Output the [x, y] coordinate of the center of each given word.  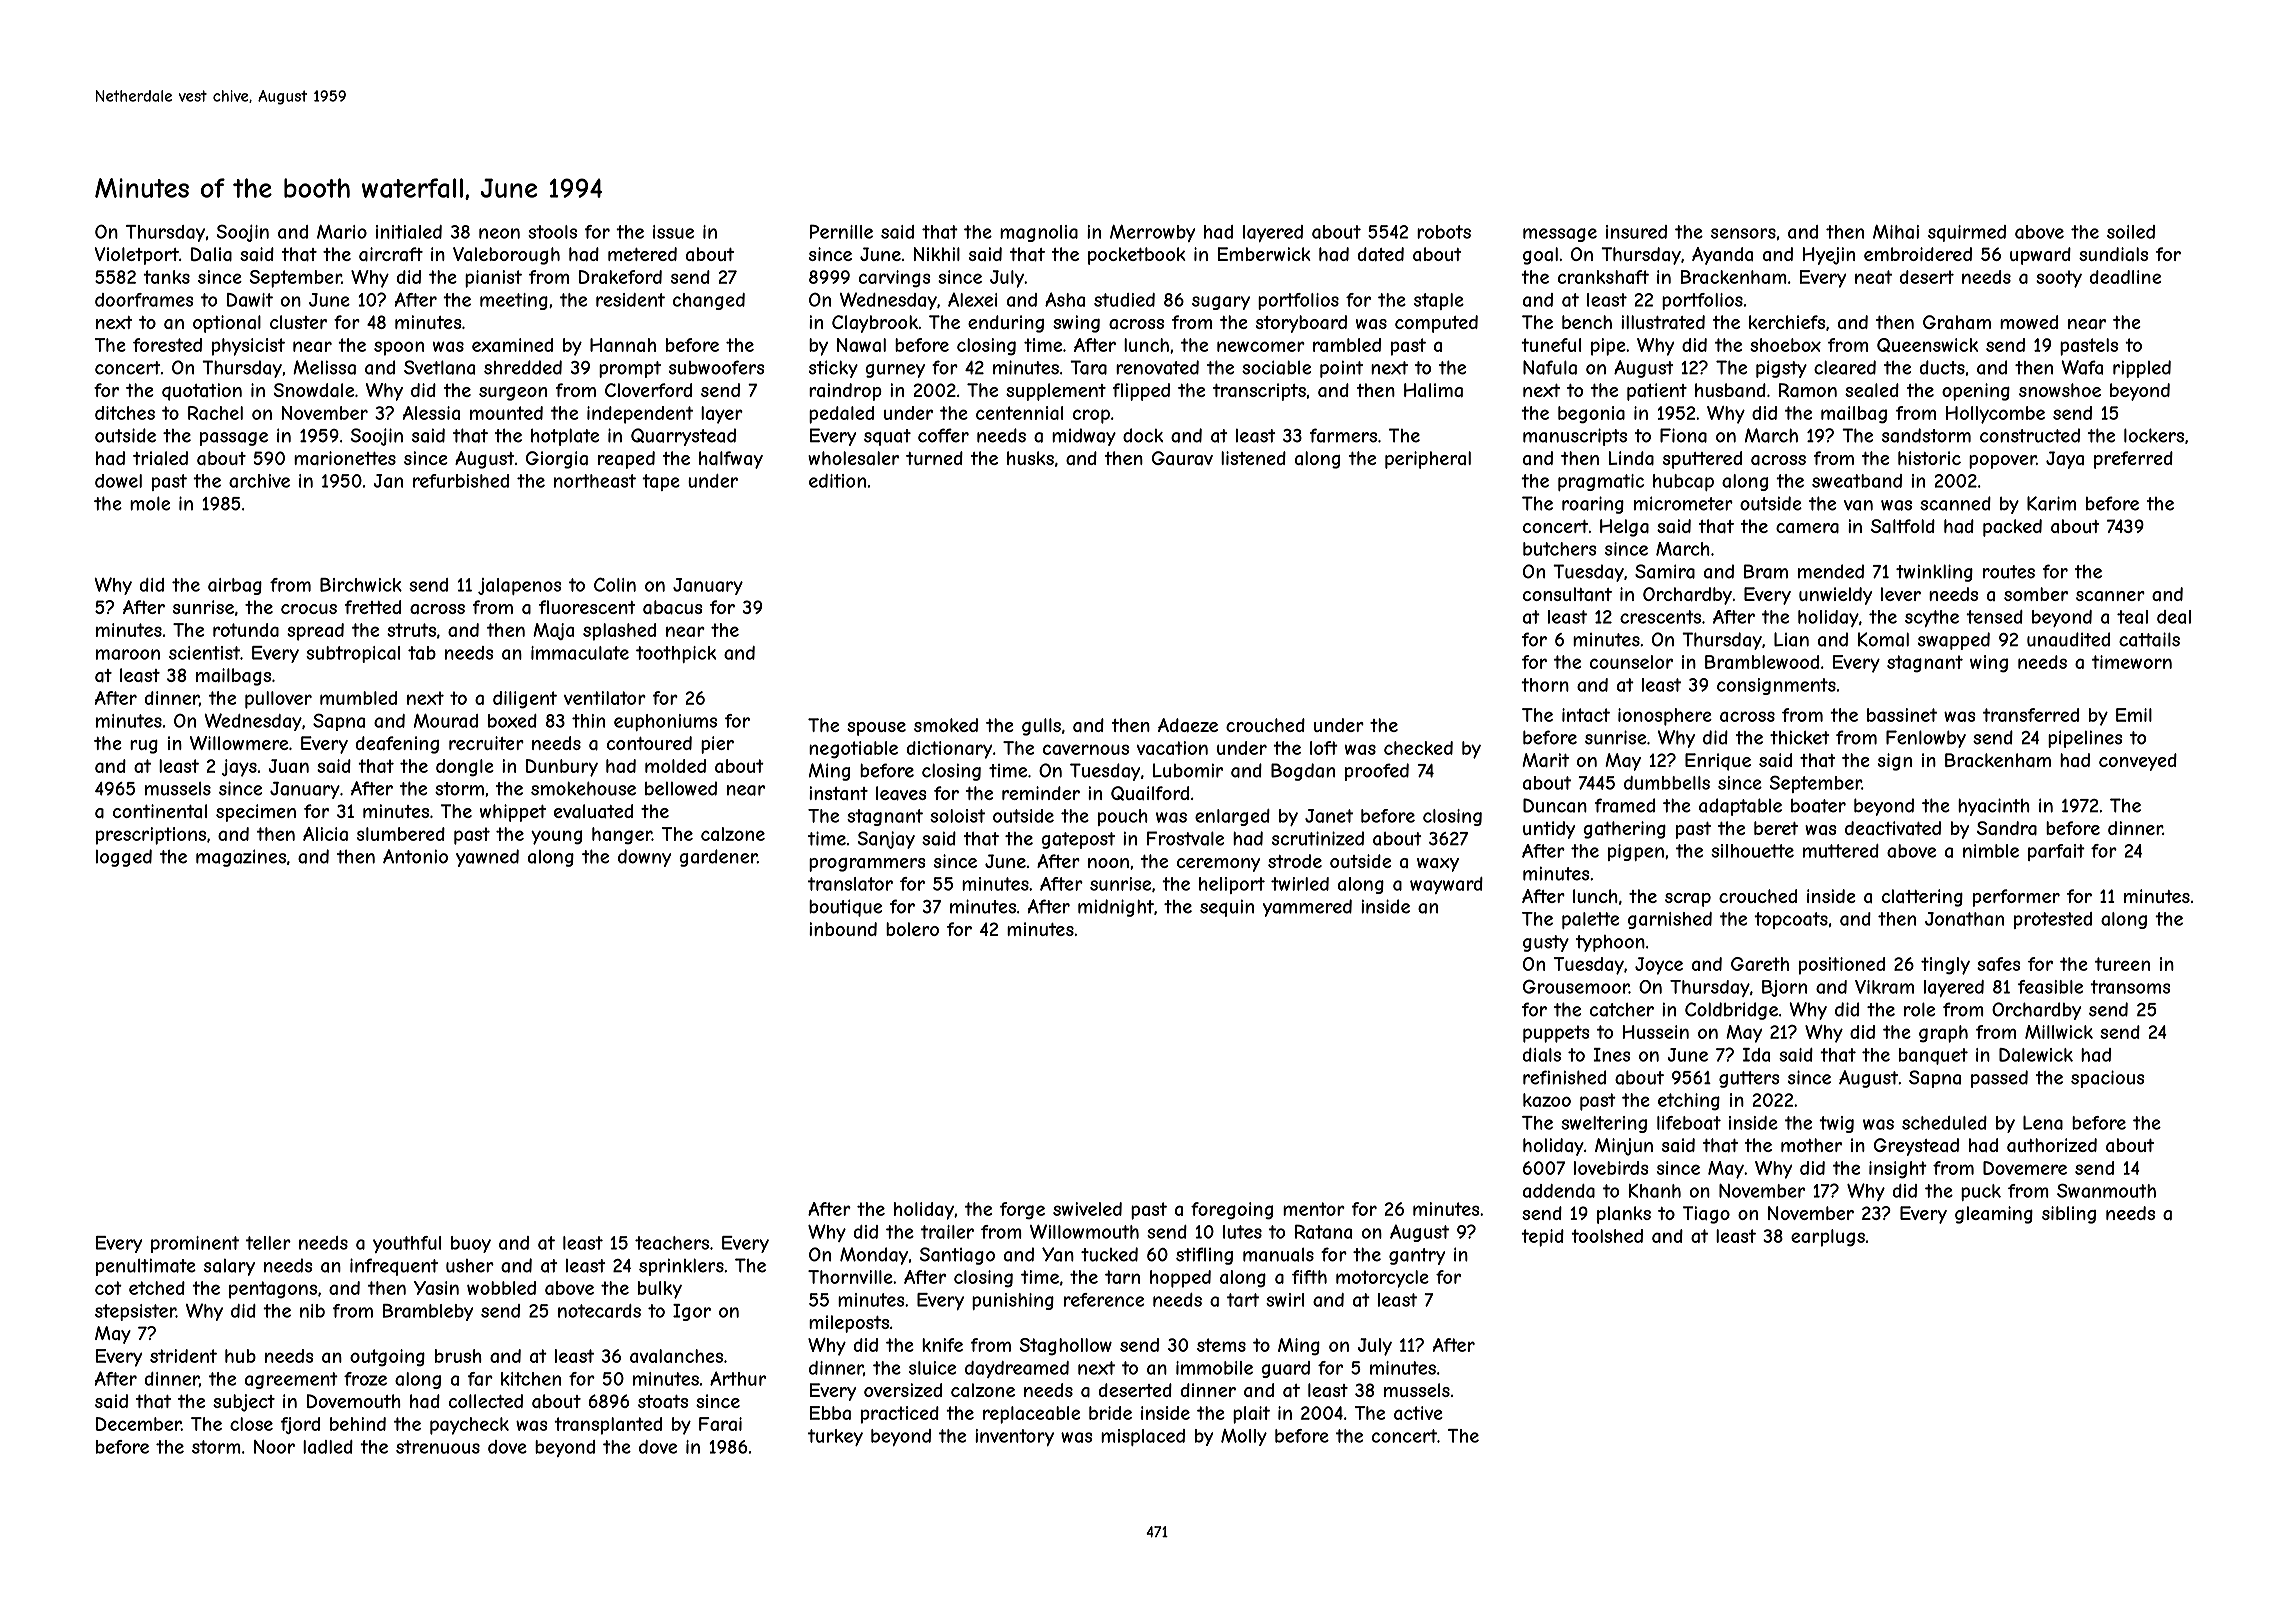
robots [1444, 232]
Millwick [2059, 1032]
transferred [2031, 715]
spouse [876, 729]
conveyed [2138, 762]
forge [1022, 1211]
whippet [513, 813]
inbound [843, 929]
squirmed [1967, 233]
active [1418, 1413]
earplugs [1828, 1238]
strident [183, 1356]
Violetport [136, 256]
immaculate [580, 653]
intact [1586, 715]
